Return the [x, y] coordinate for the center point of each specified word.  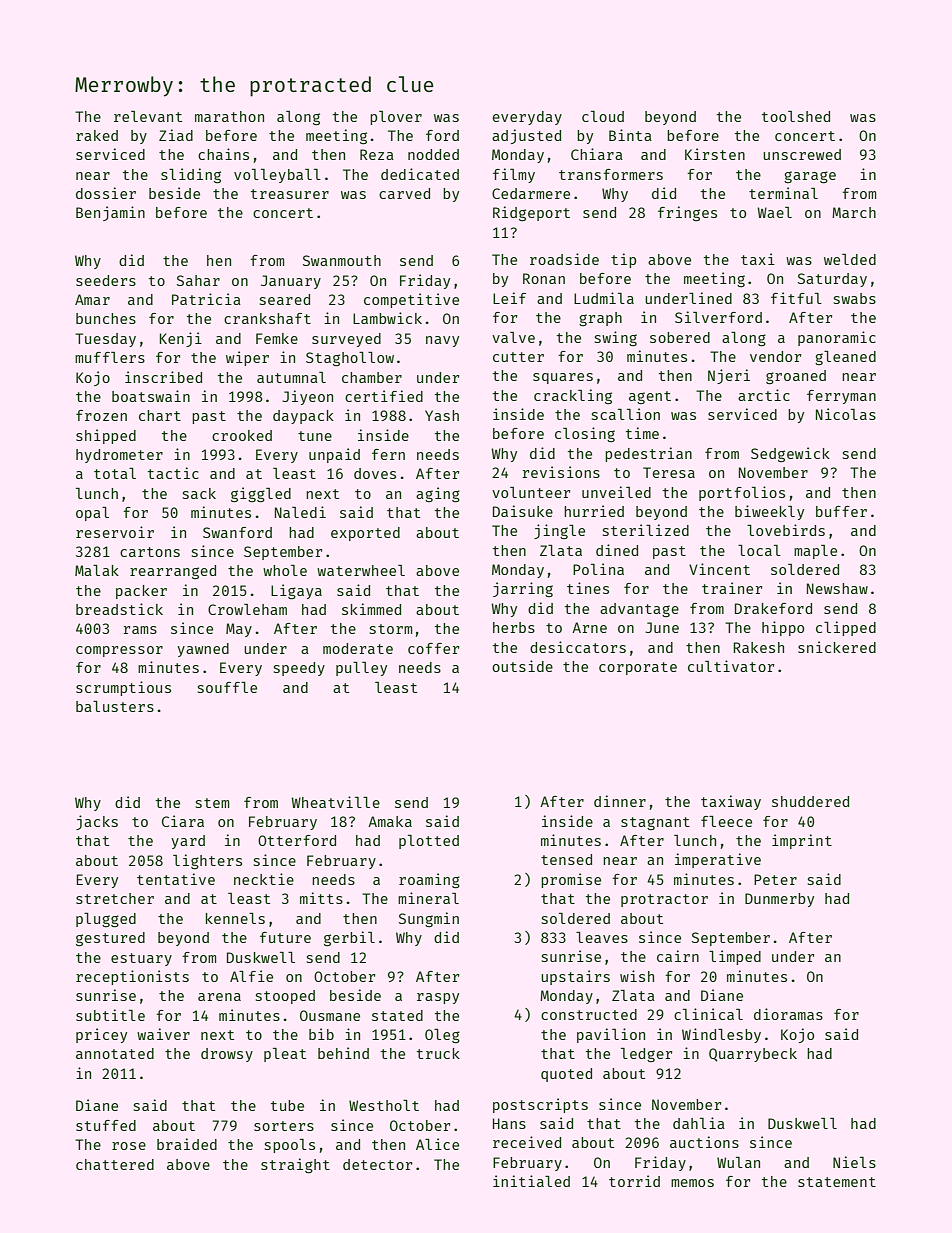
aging [438, 495]
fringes [687, 214]
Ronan [544, 278]
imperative [718, 860]
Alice [437, 1144]
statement [837, 1182]
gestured [110, 939]
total [115, 473]
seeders [106, 280]
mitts [321, 898]
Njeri [729, 376]
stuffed [106, 1125]
